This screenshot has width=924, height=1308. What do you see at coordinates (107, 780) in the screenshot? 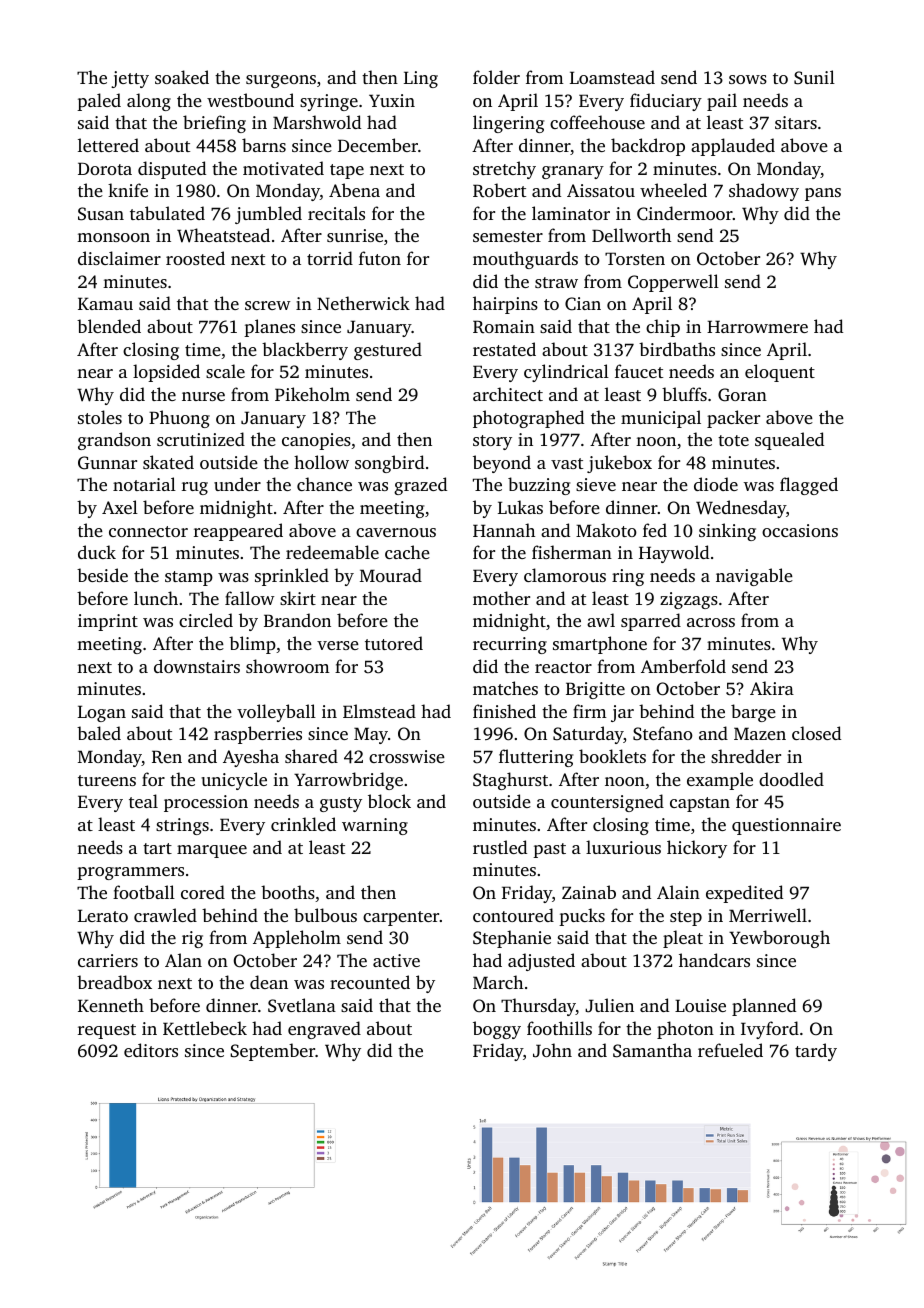
I see `tureens` at bounding box center [107, 780].
